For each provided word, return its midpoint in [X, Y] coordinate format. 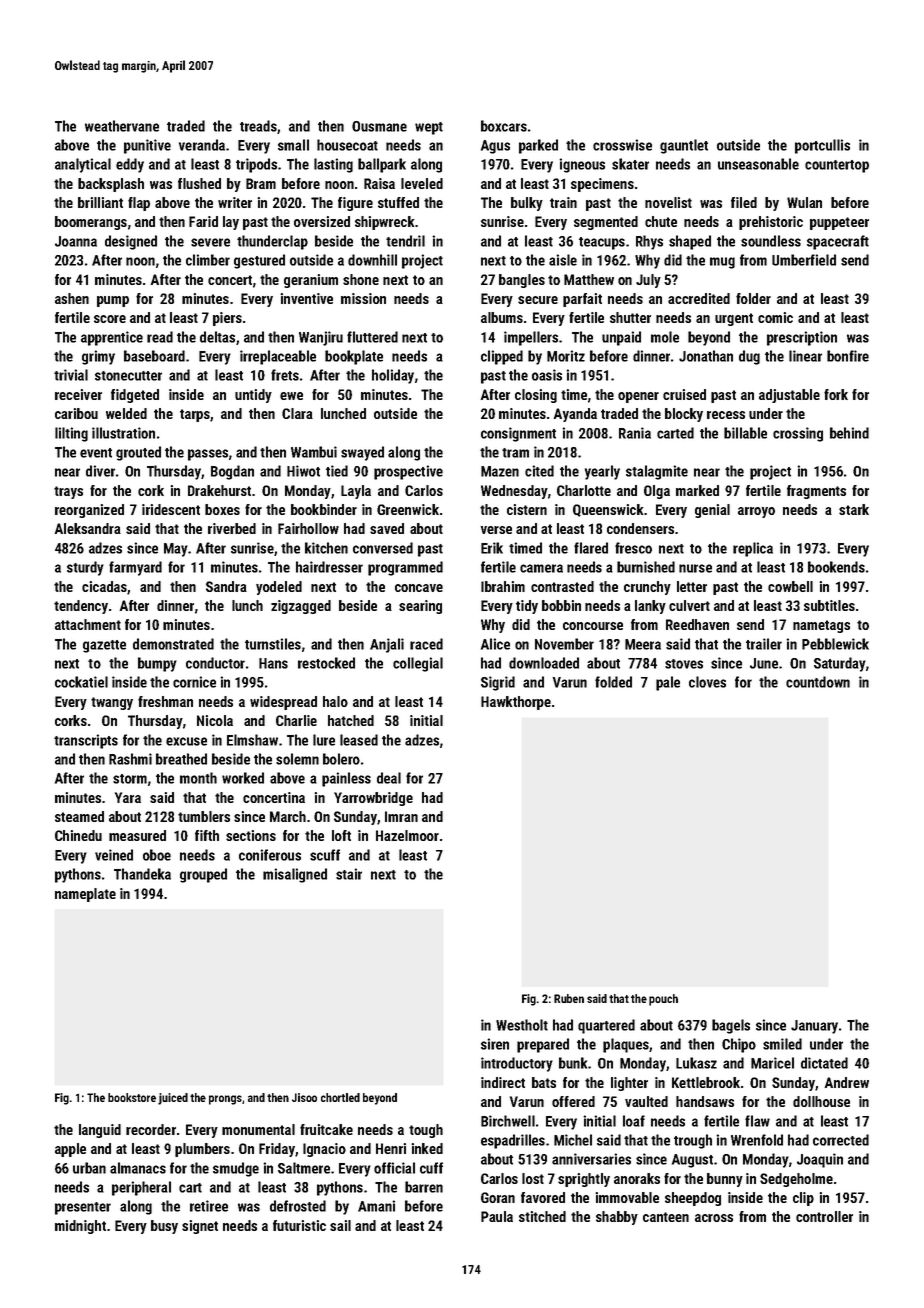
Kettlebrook [706, 1082]
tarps [195, 415]
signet [200, 1227]
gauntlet [684, 146]
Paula [497, 1216]
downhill [372, 260]
